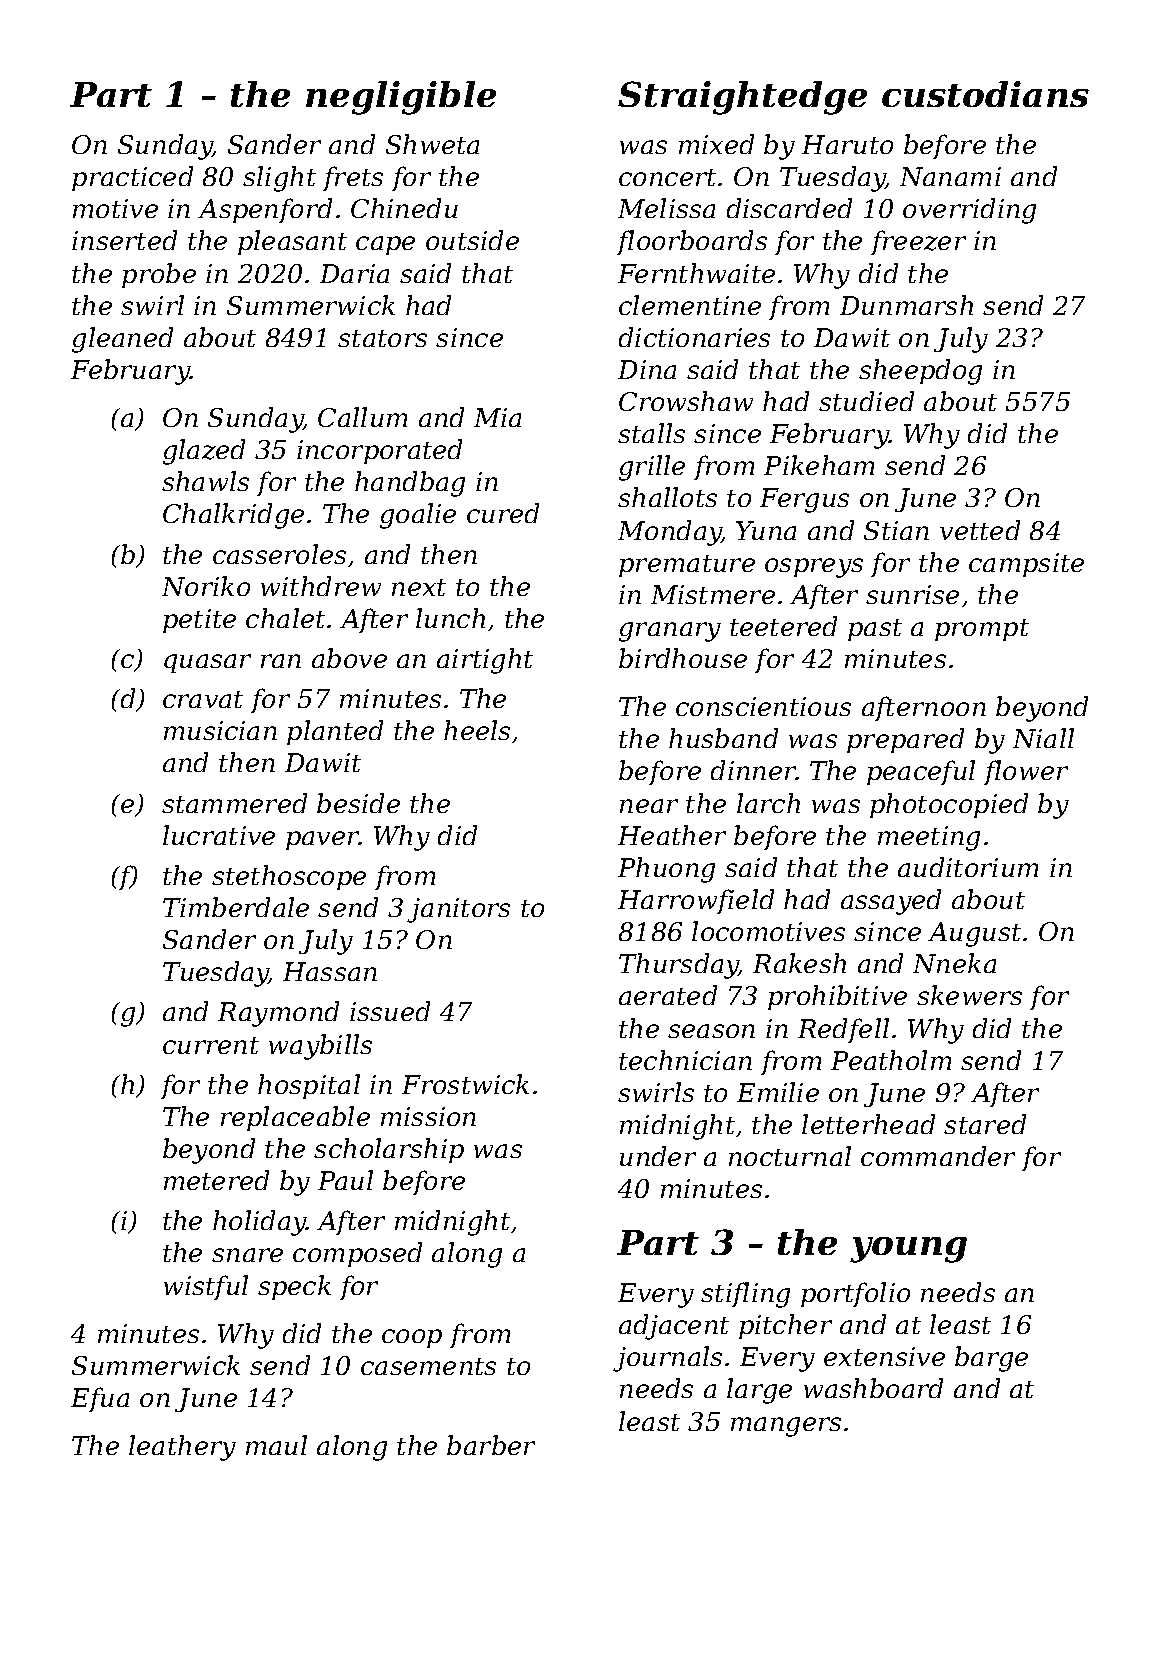 The height and width of the document is (1654, 1165). I want to click on leathery, so click(182, 1448).
